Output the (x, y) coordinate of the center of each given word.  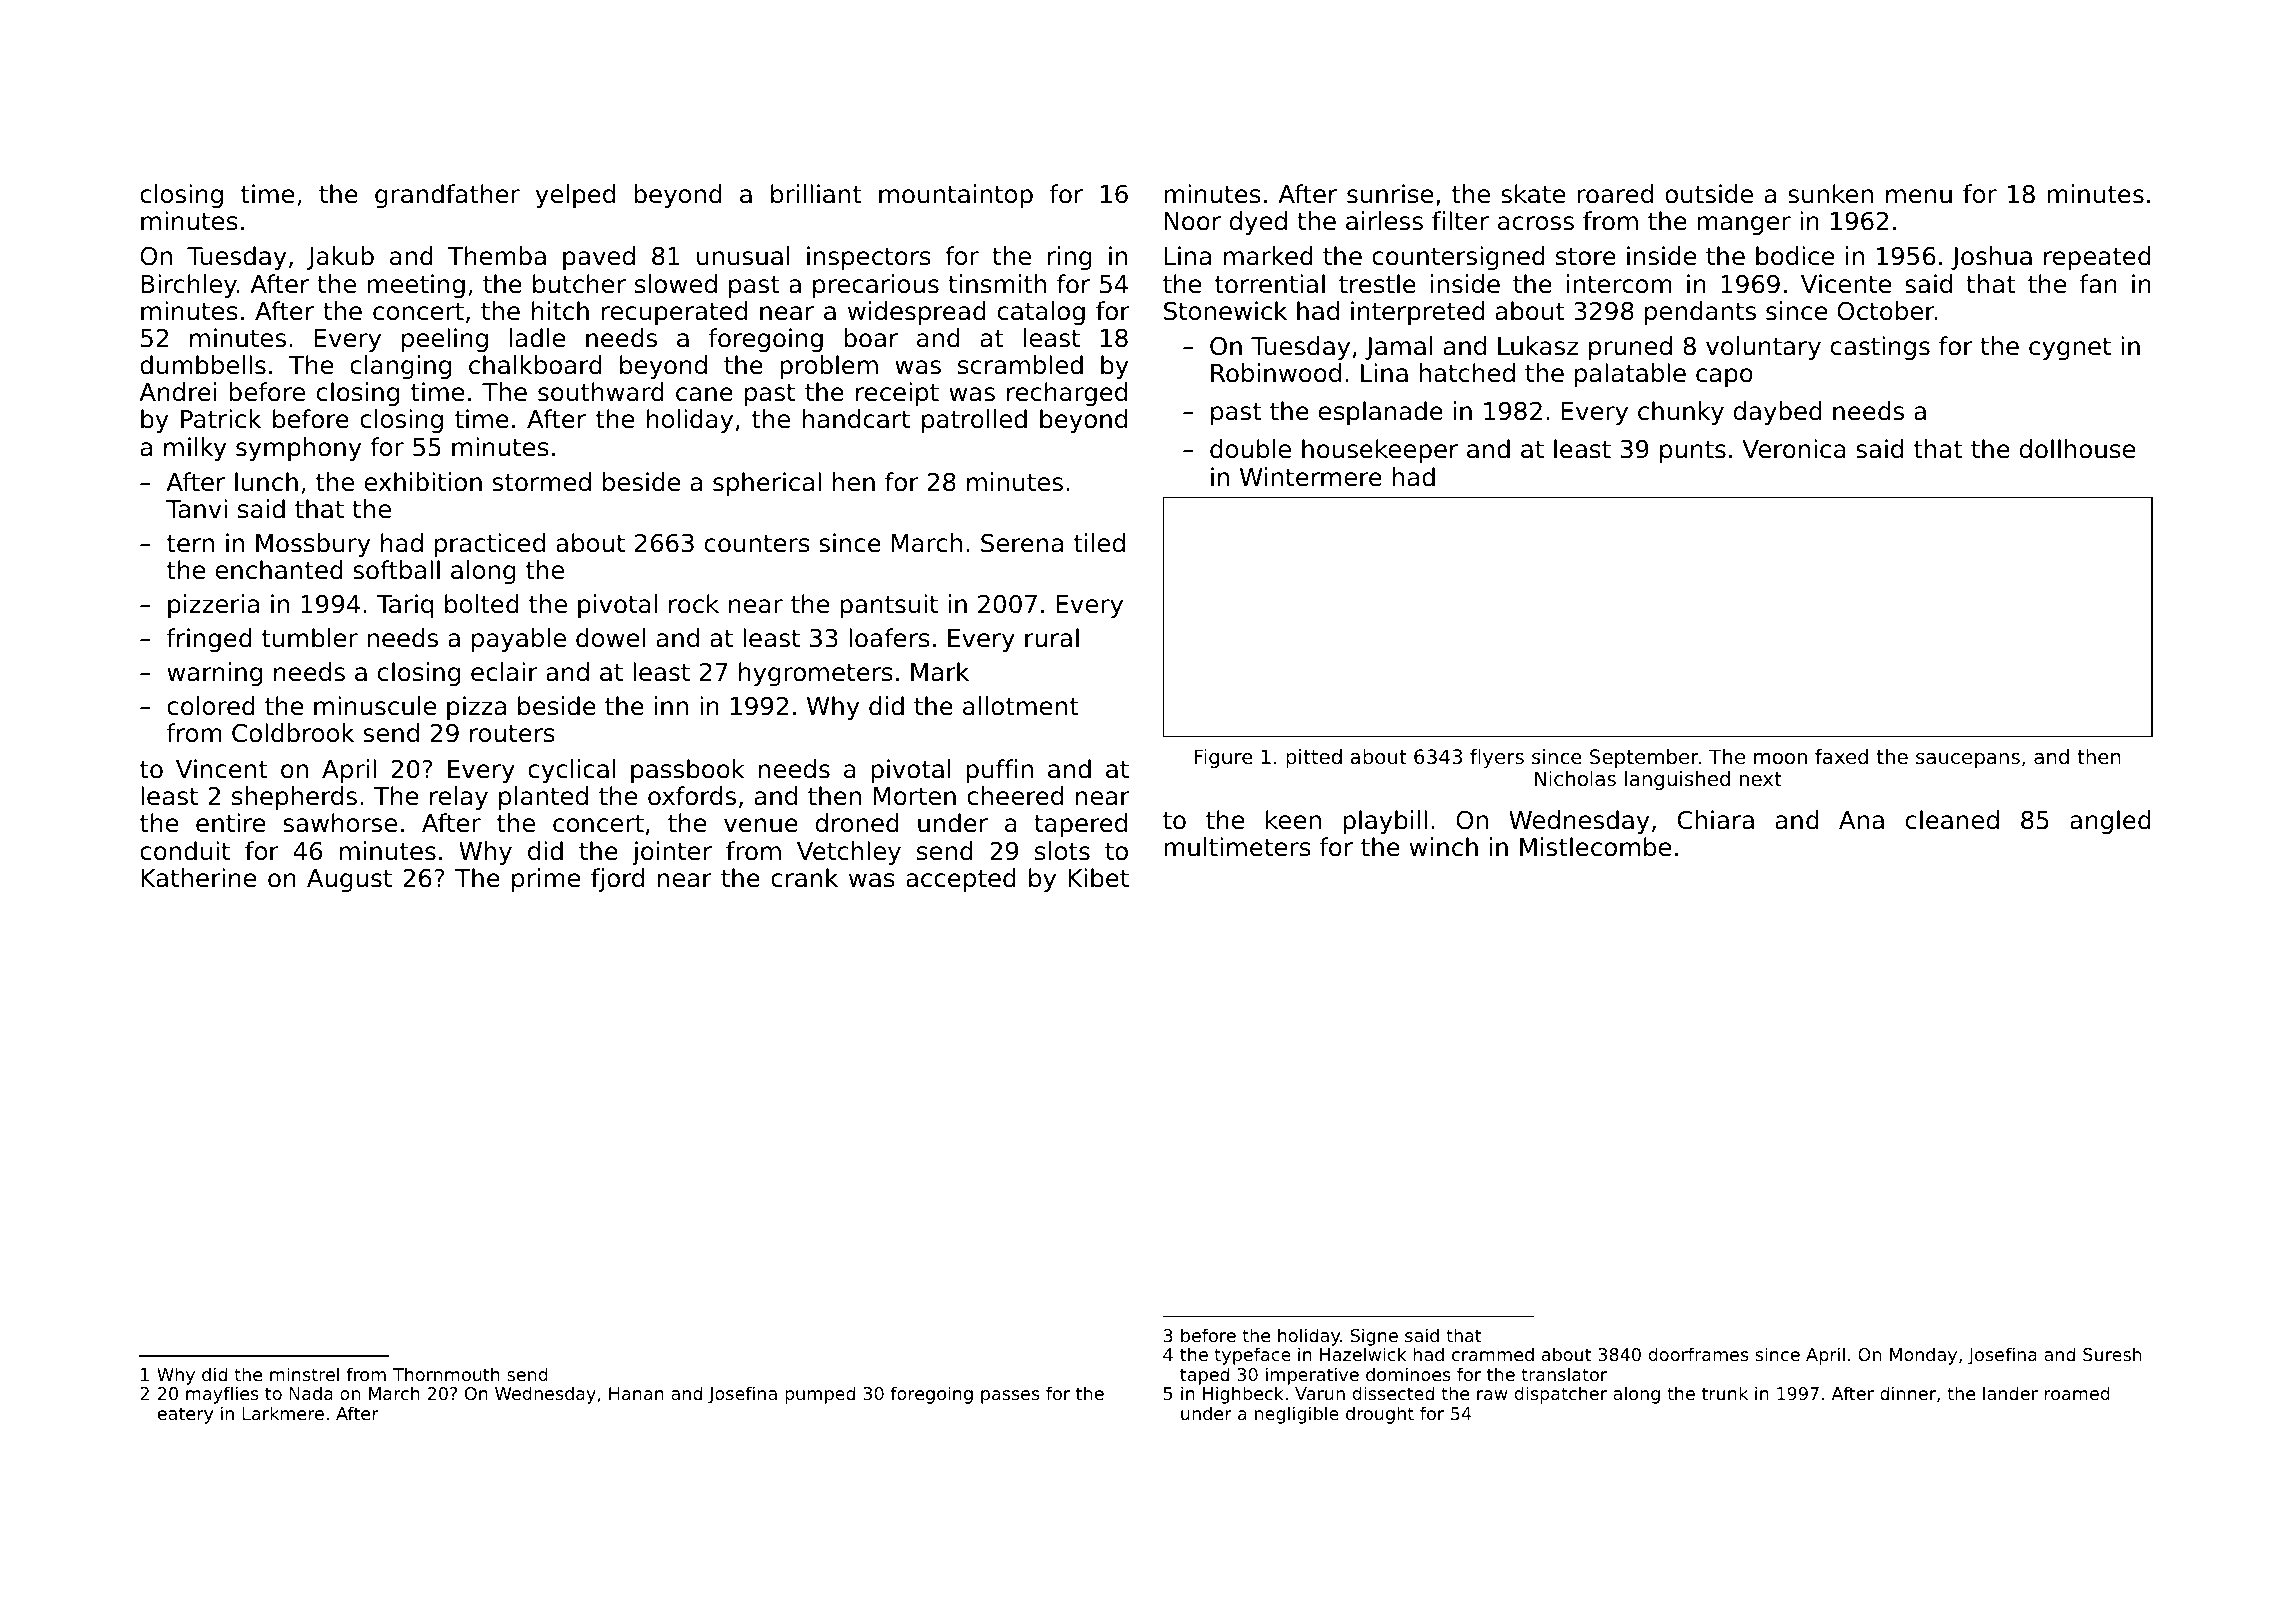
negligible (1297, 1415)
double (1250, 449)
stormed (542, 482)
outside (1709, 194)
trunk (1725, 1393)
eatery (185, 1415)
